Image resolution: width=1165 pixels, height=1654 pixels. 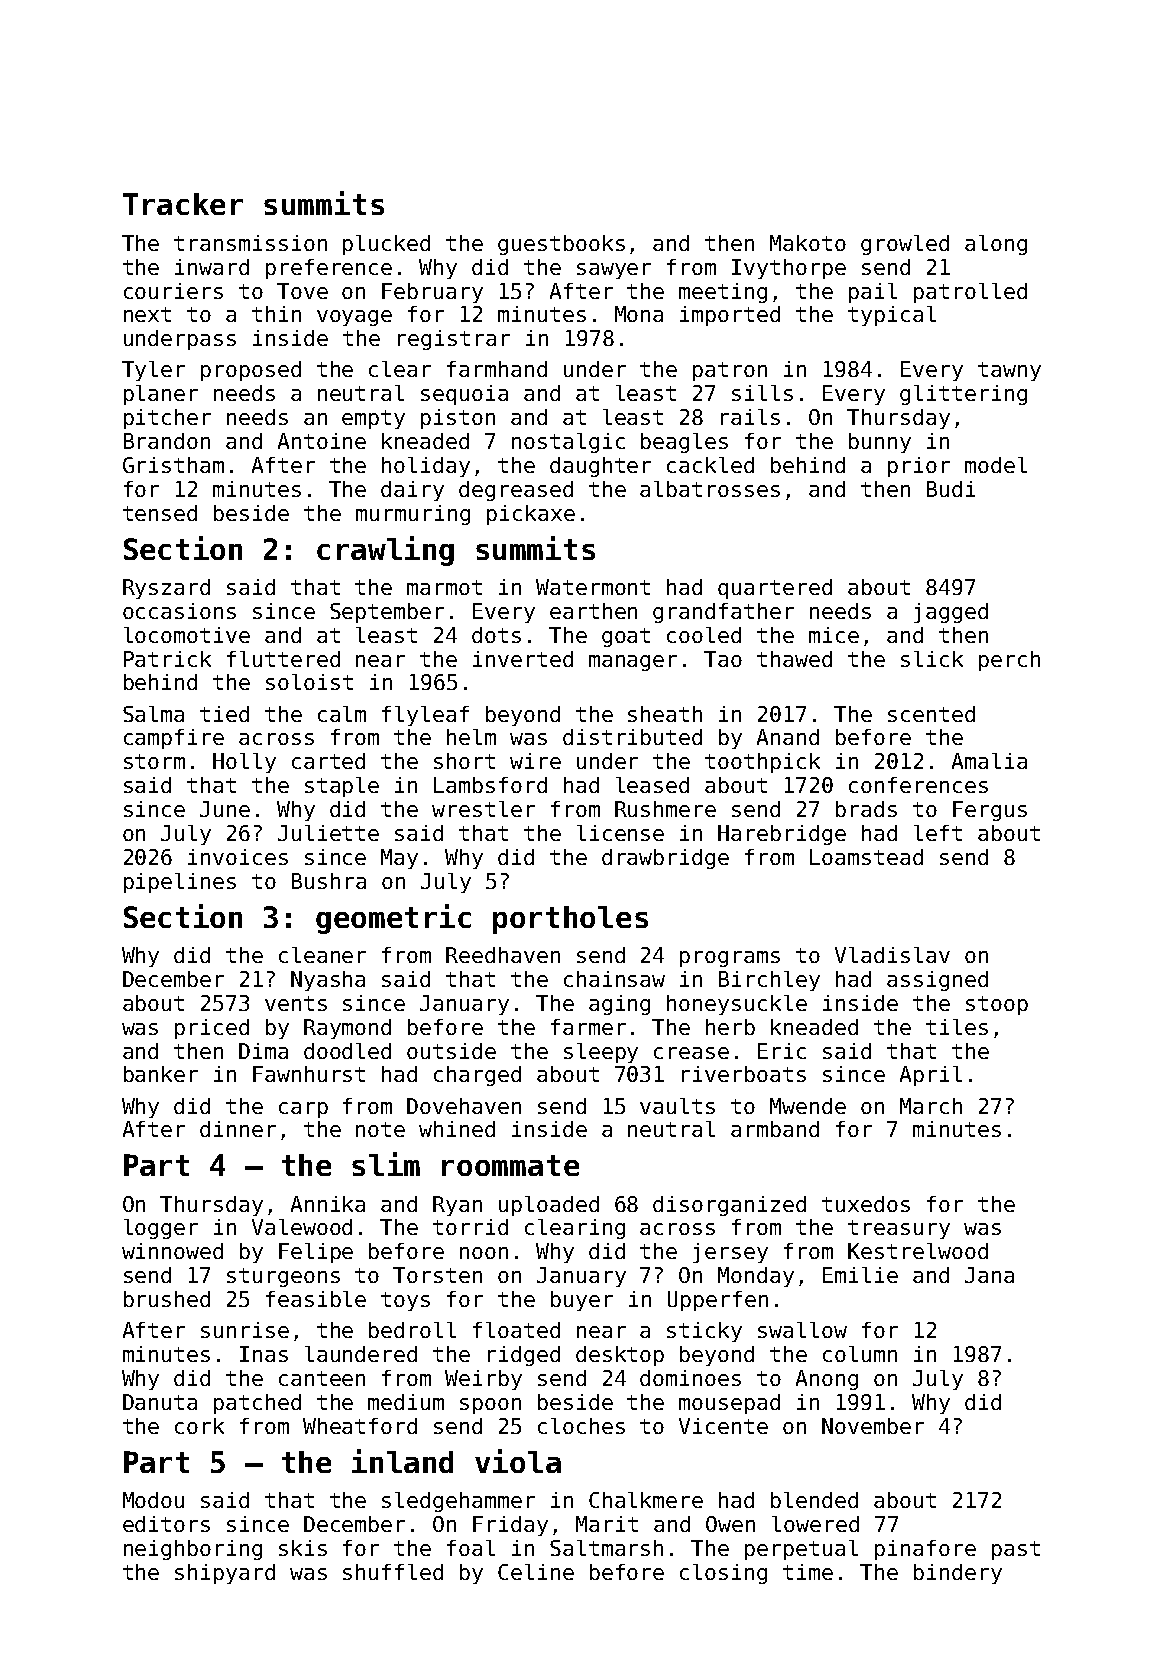 What do you see at coordinates (347, 1051) in the page?
I see `doodled` at bounding box center [347, 1051].
